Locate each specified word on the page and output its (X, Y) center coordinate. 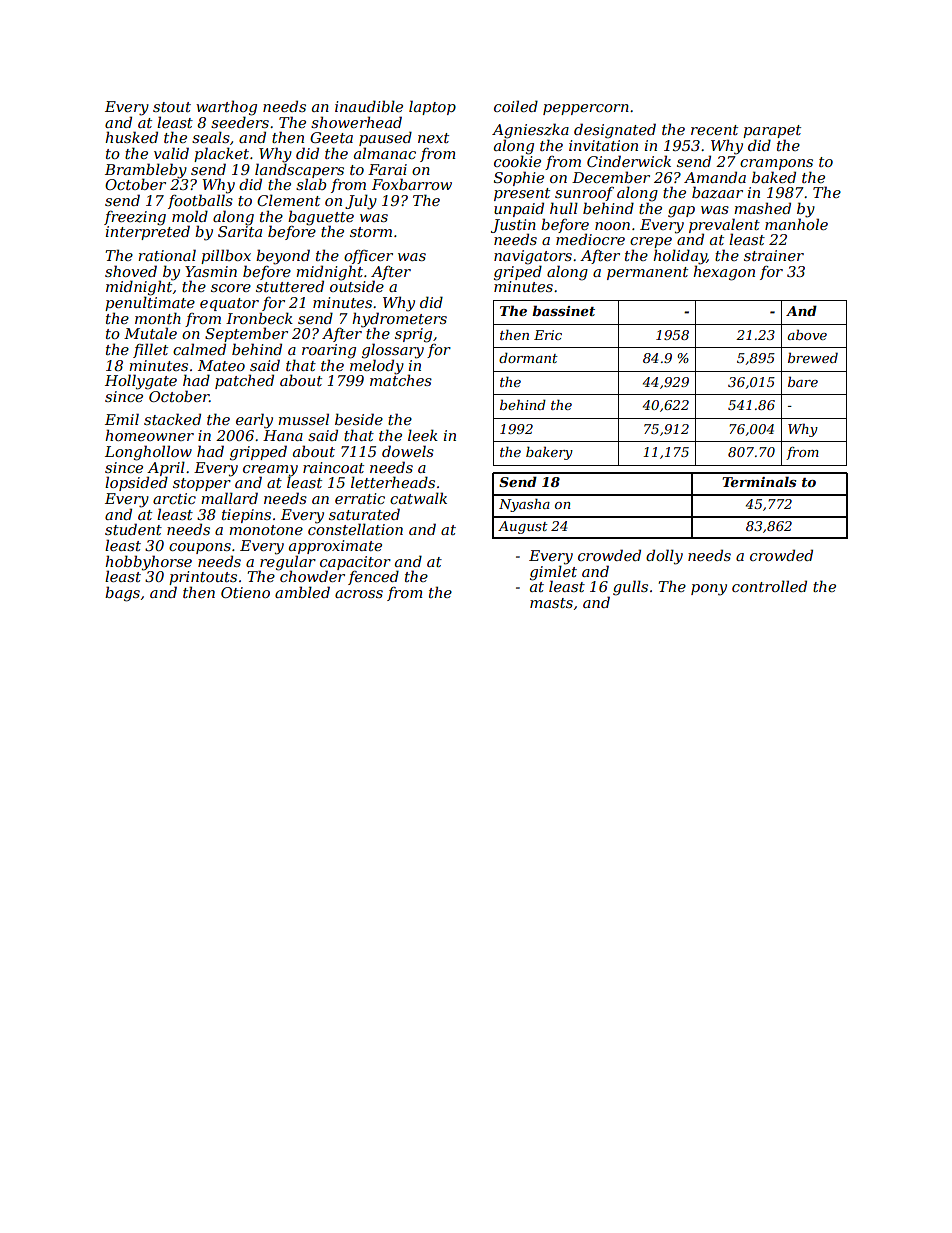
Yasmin (211, 271)
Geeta (331, 137)
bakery (549, 453)
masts (551, 603)
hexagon (724, 273)
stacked (172, 419)
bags (122, 594)
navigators (533, 257)
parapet (772, 131)
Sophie (519, 178)
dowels (408, 451)
